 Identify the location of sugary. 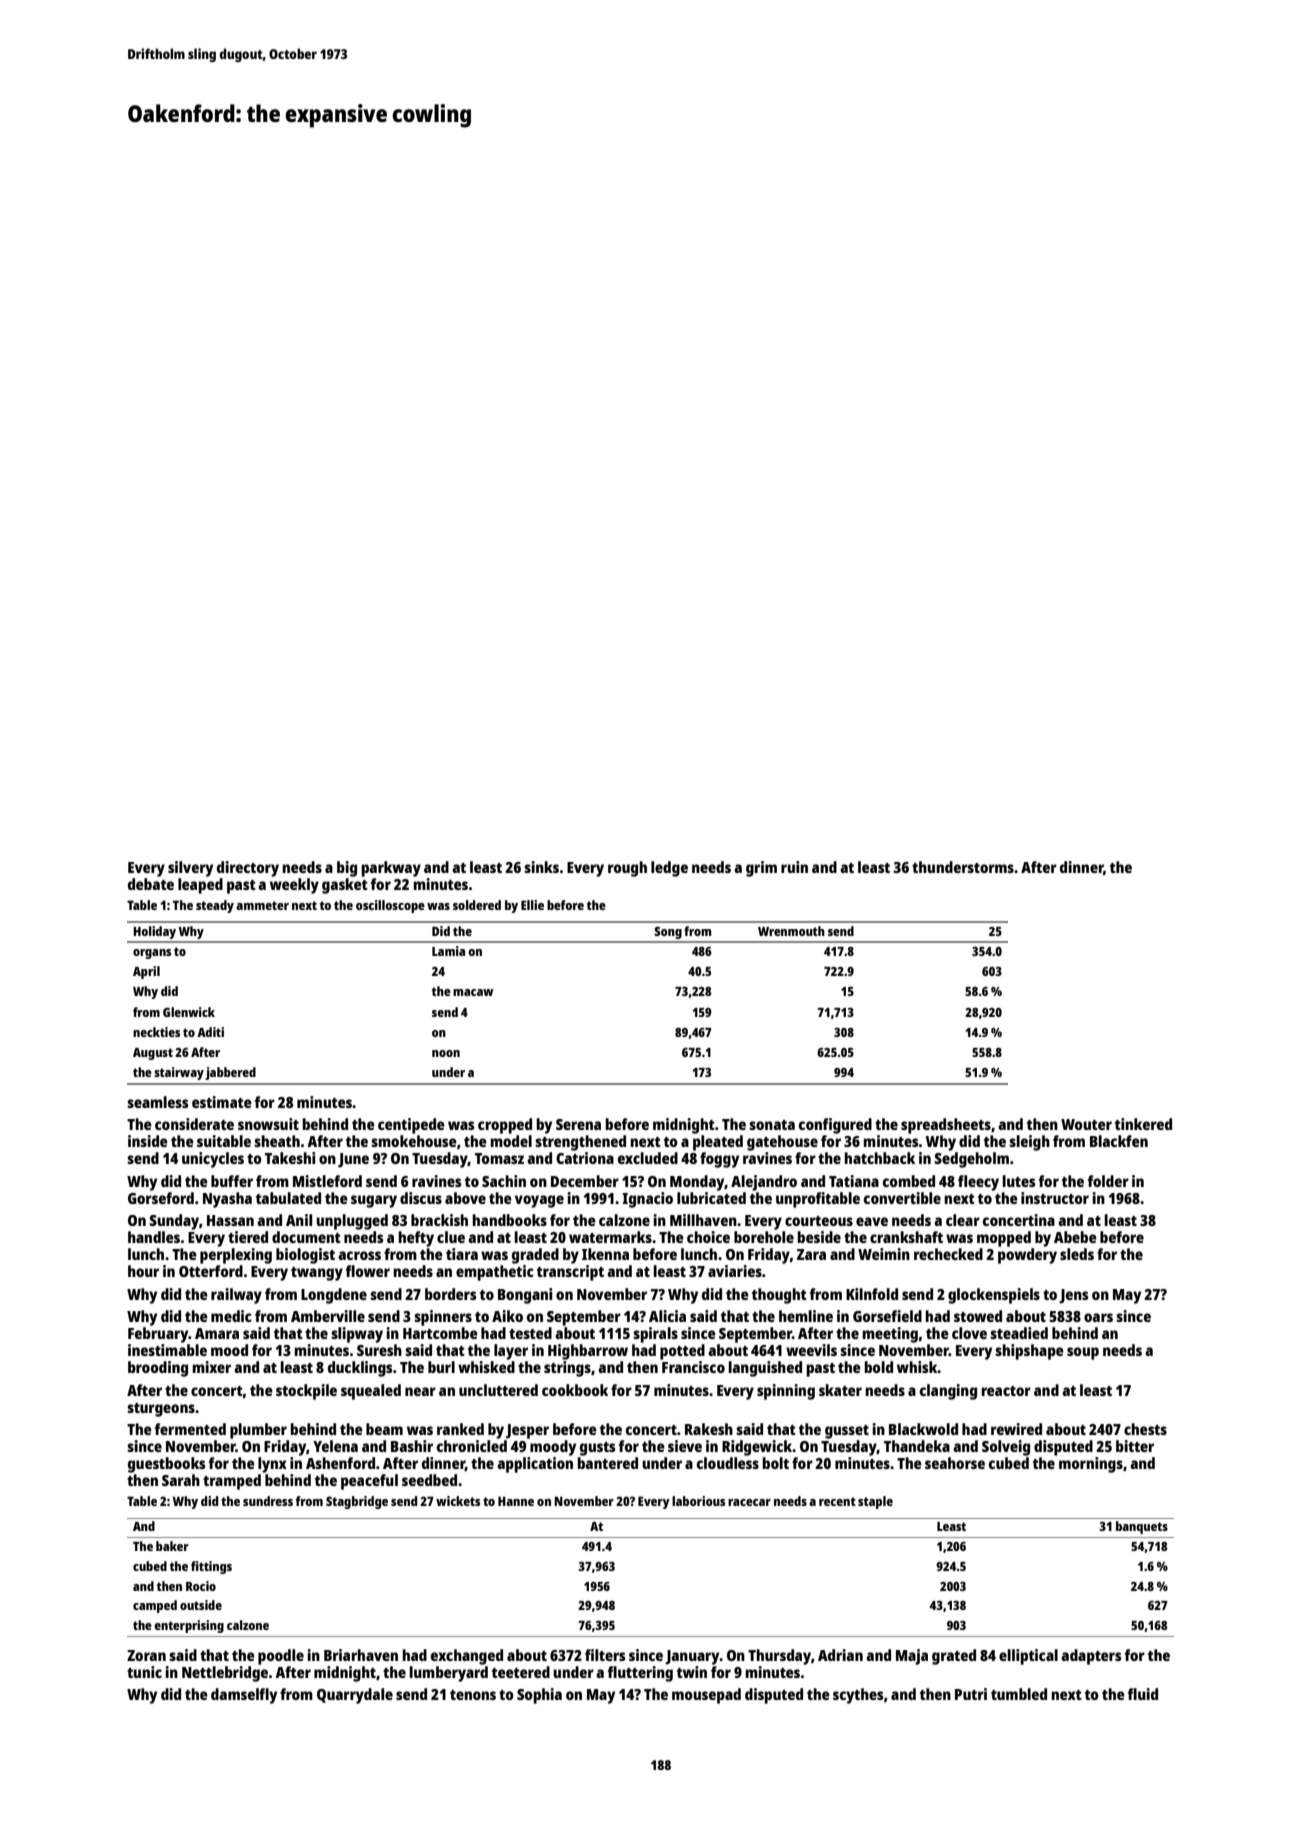
(374, 1201).
